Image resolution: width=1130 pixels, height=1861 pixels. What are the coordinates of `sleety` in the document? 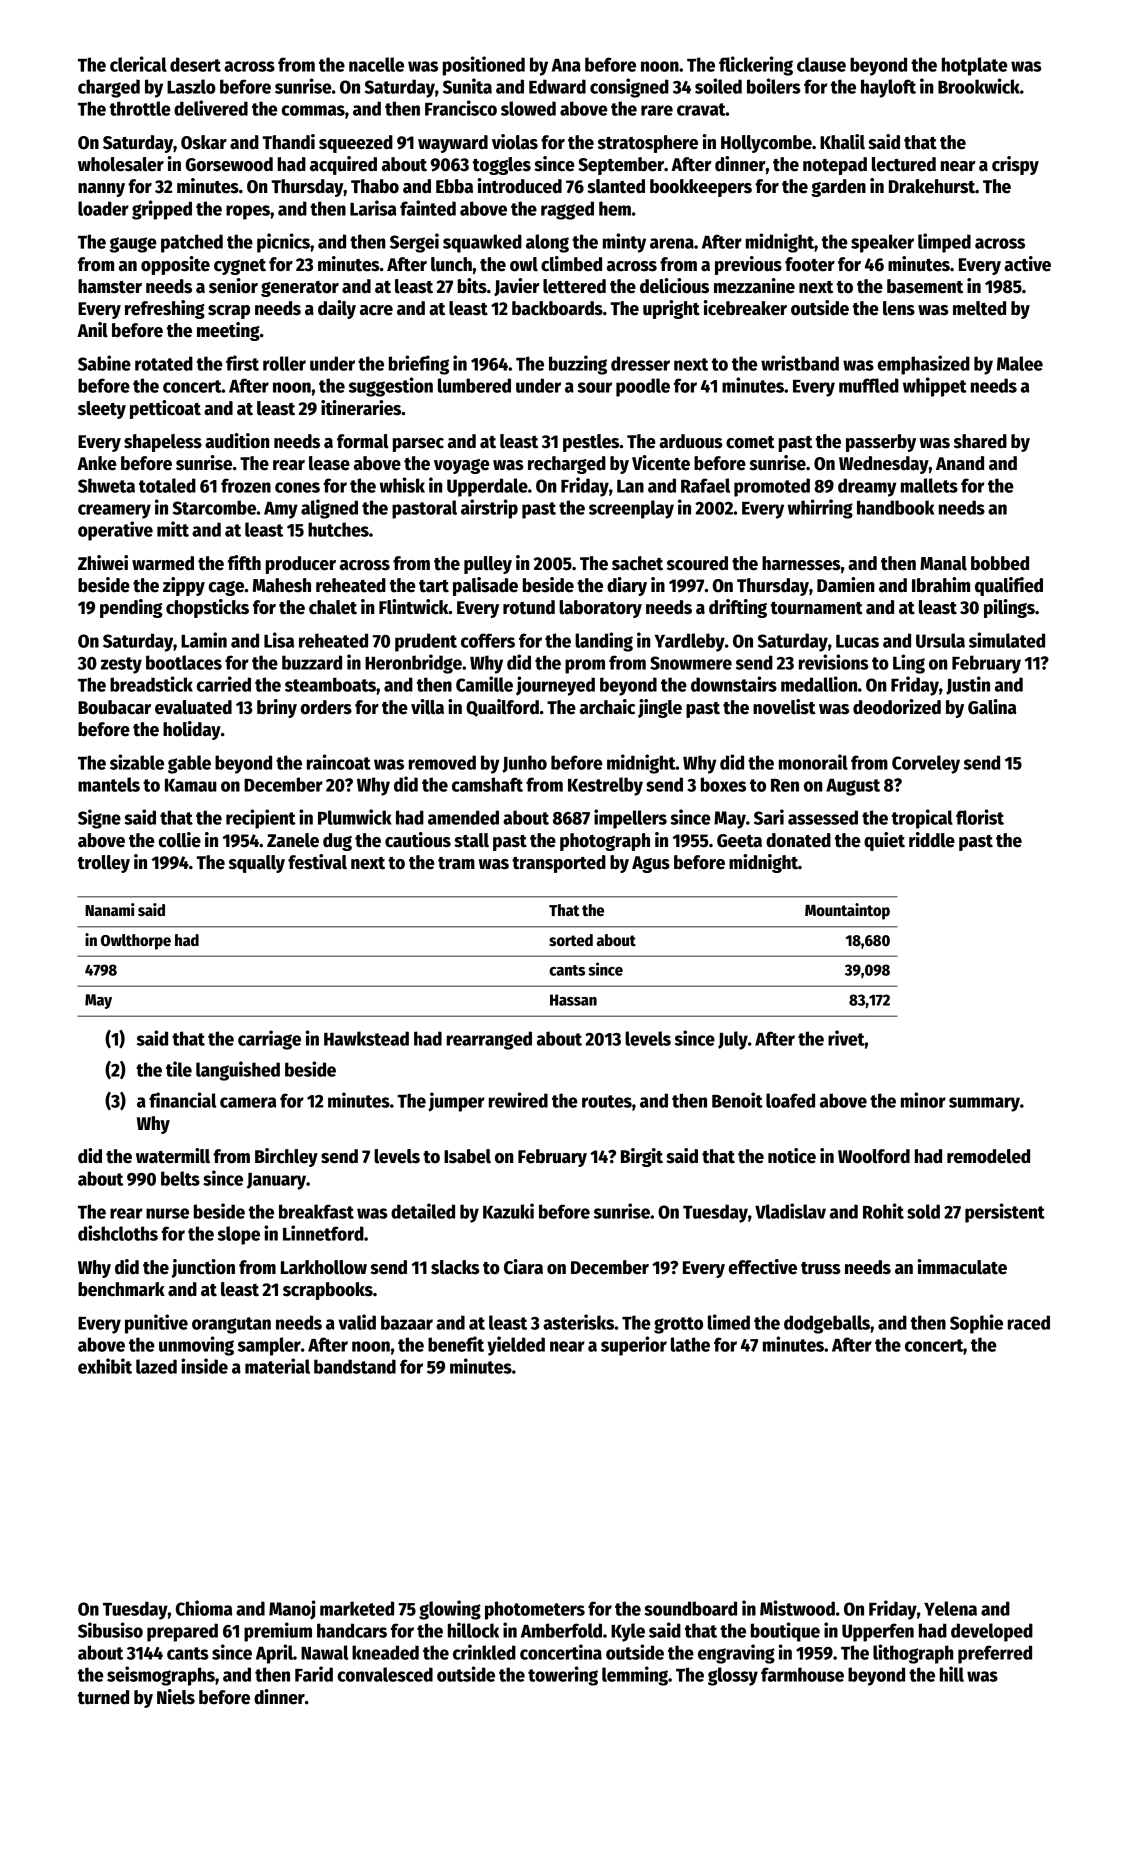 It's located at (102, 410).
